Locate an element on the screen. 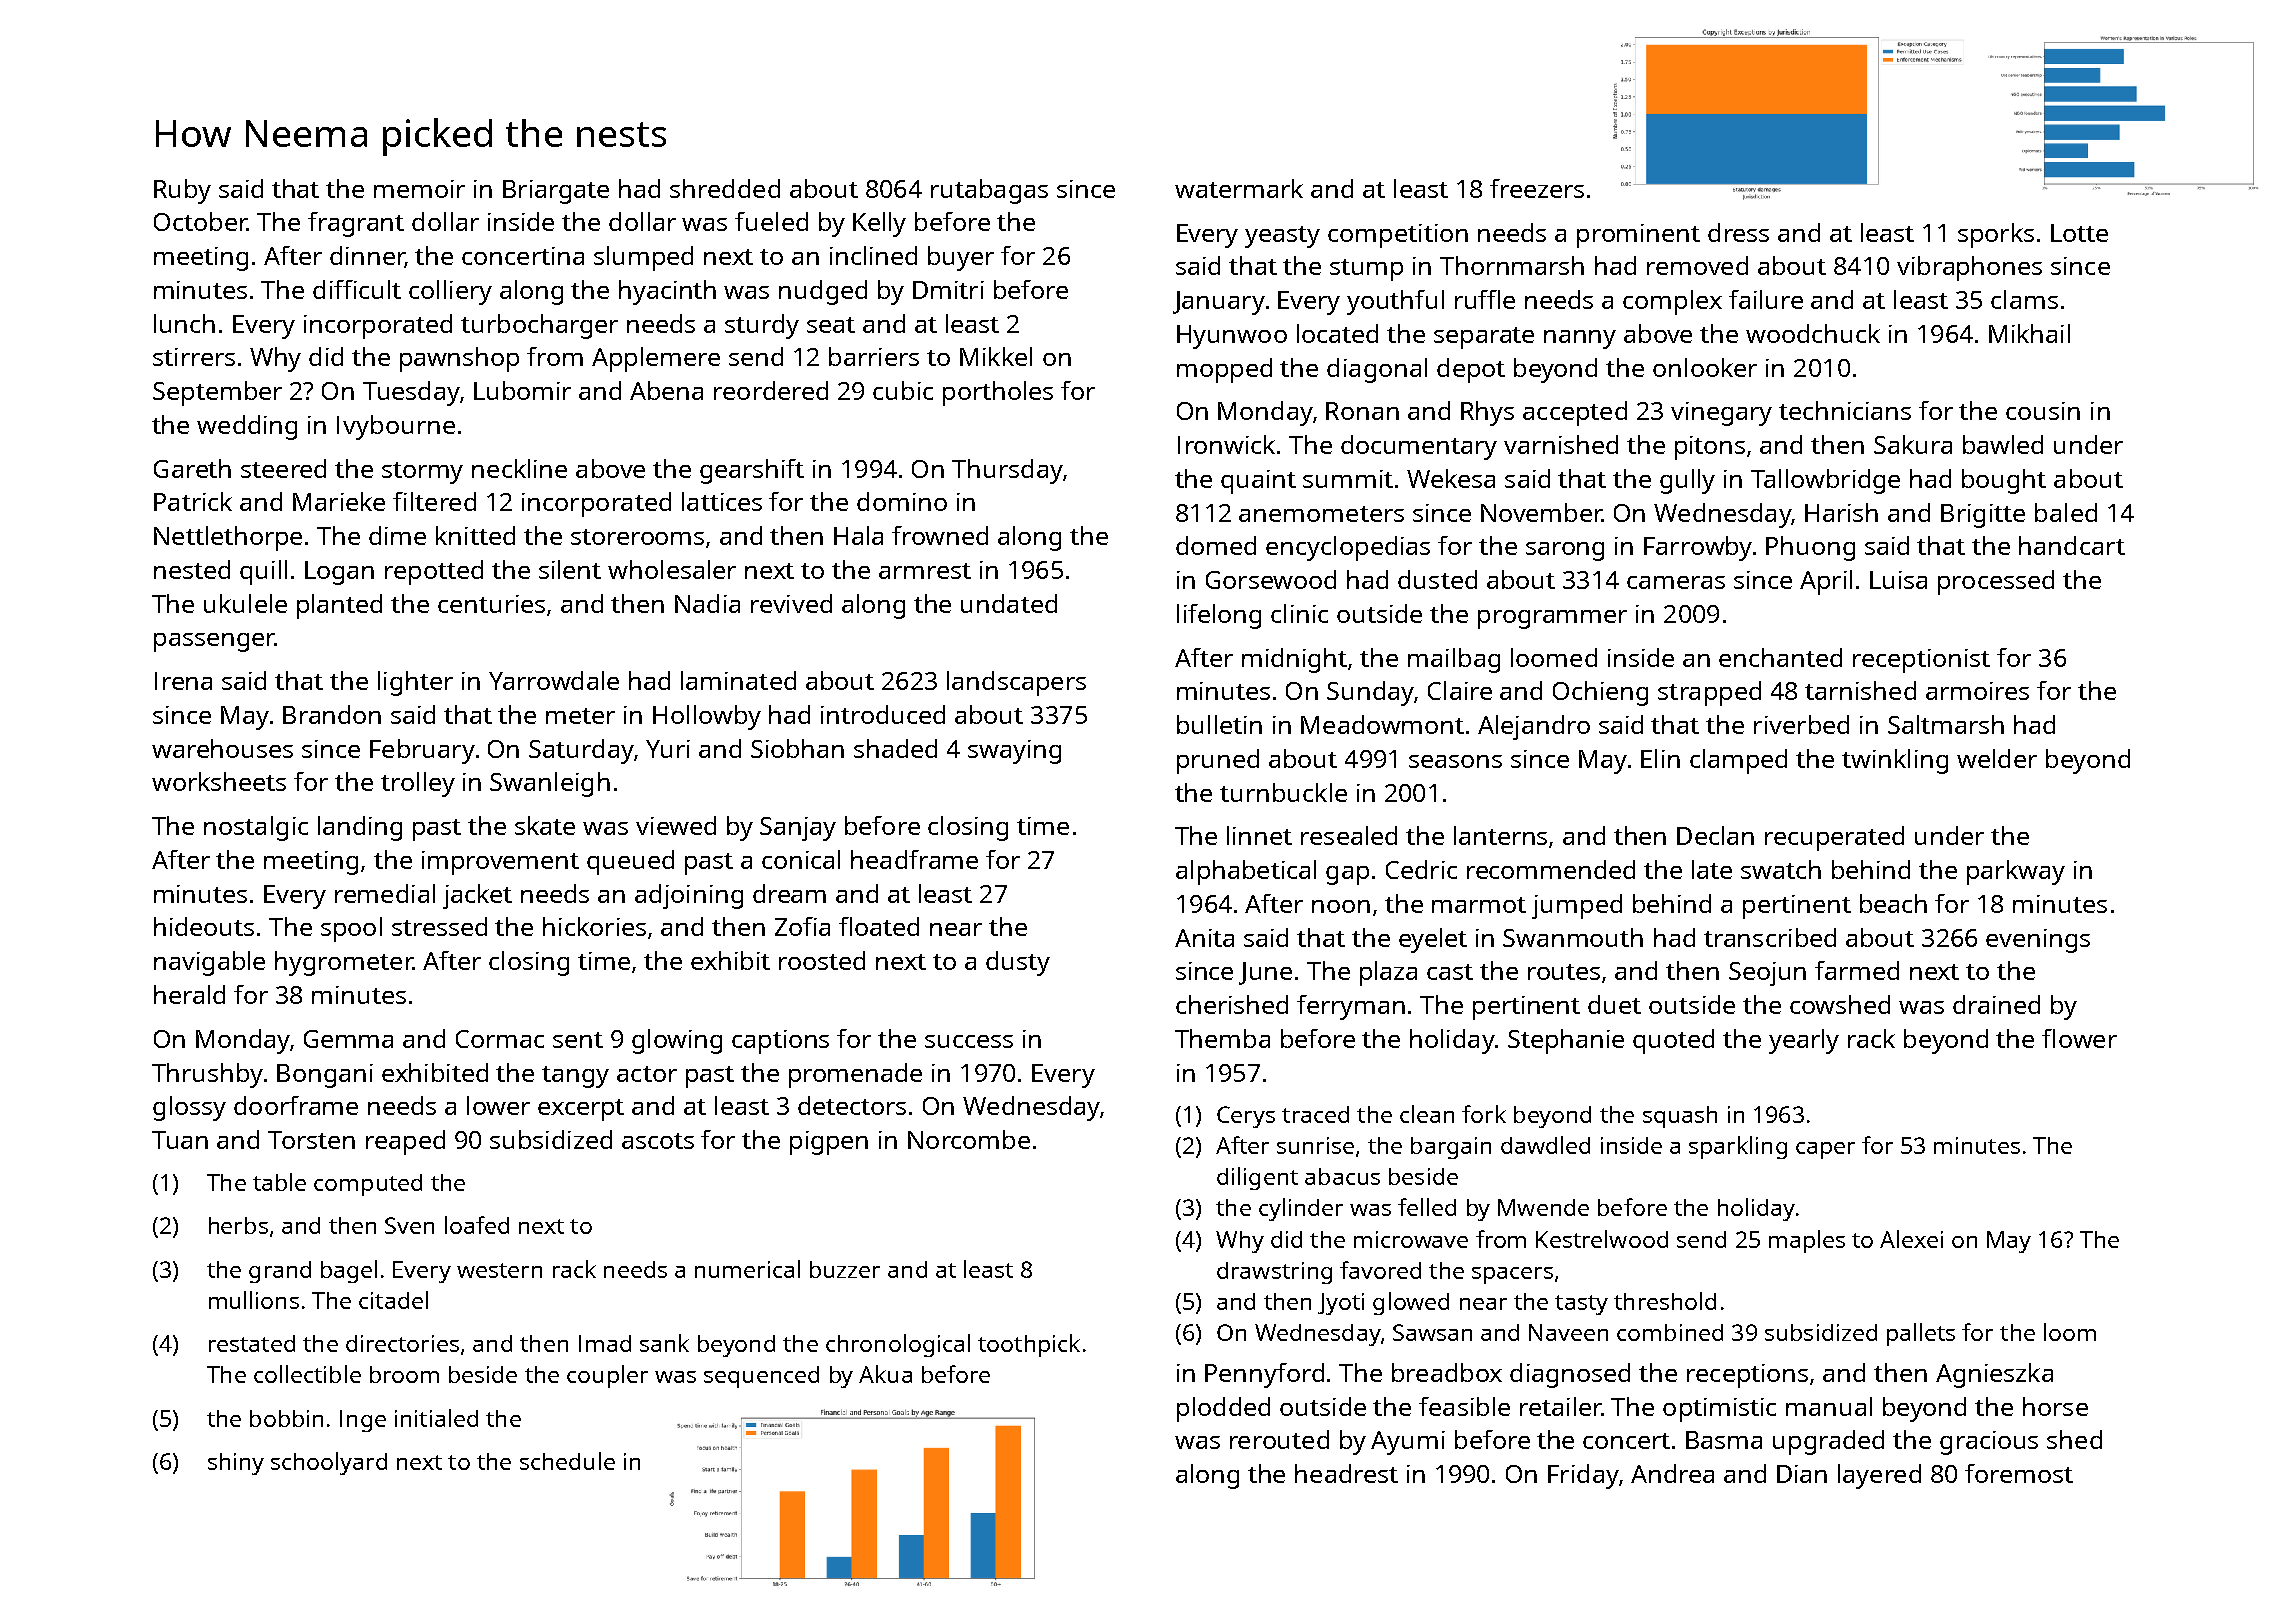 The width and height of the screenshot is (2292, 1620). receptionist is located at coordinates (1921, 661).
